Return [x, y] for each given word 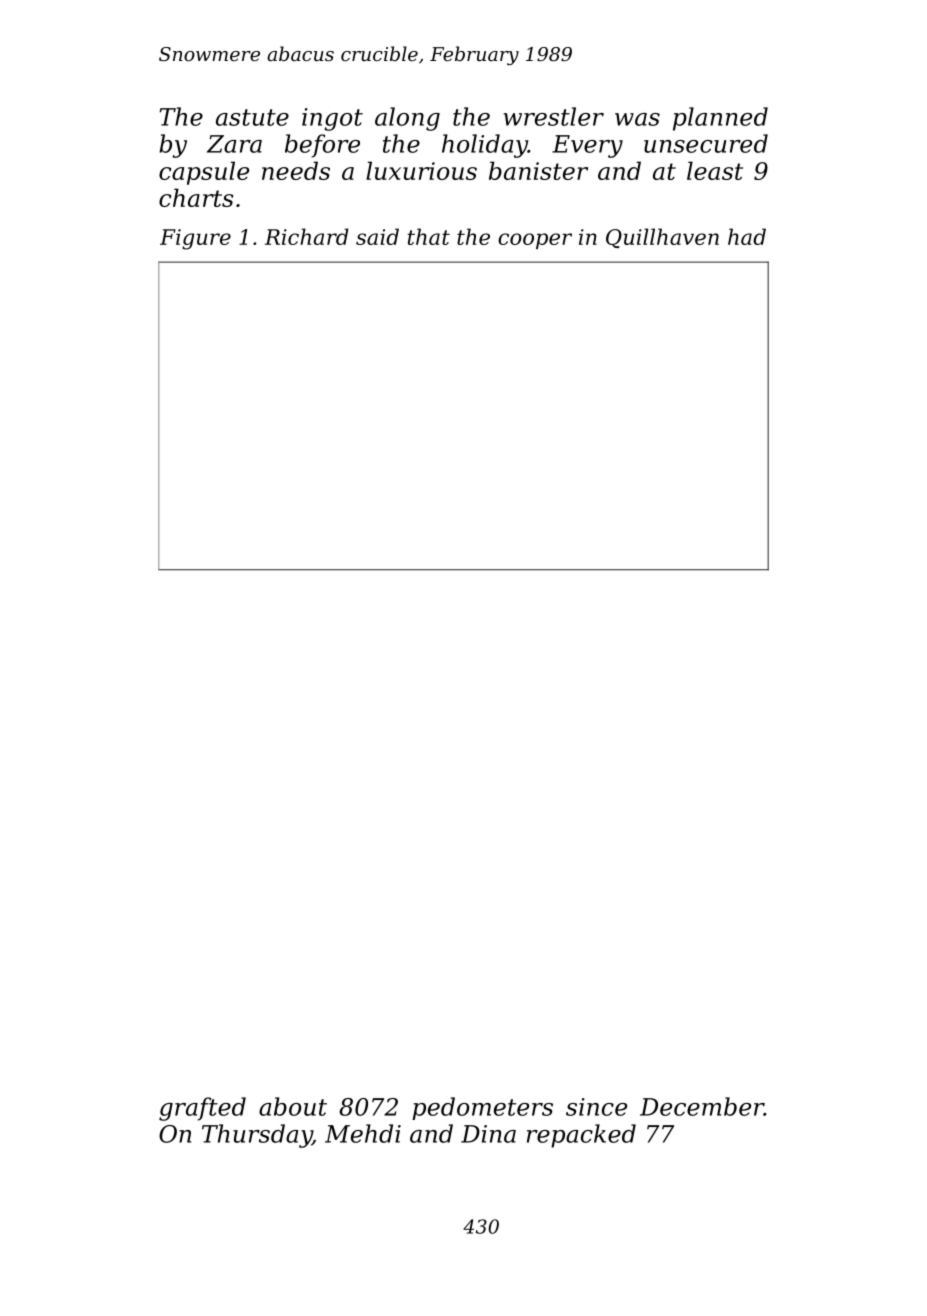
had [747, 236]
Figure [195, 239]
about [293, 1106]
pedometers [482, 1108]
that [429, 236]
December [702, 1106]
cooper [535, 241]
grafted [202, 1109]
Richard [307, 236]
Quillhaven [662, 238]
